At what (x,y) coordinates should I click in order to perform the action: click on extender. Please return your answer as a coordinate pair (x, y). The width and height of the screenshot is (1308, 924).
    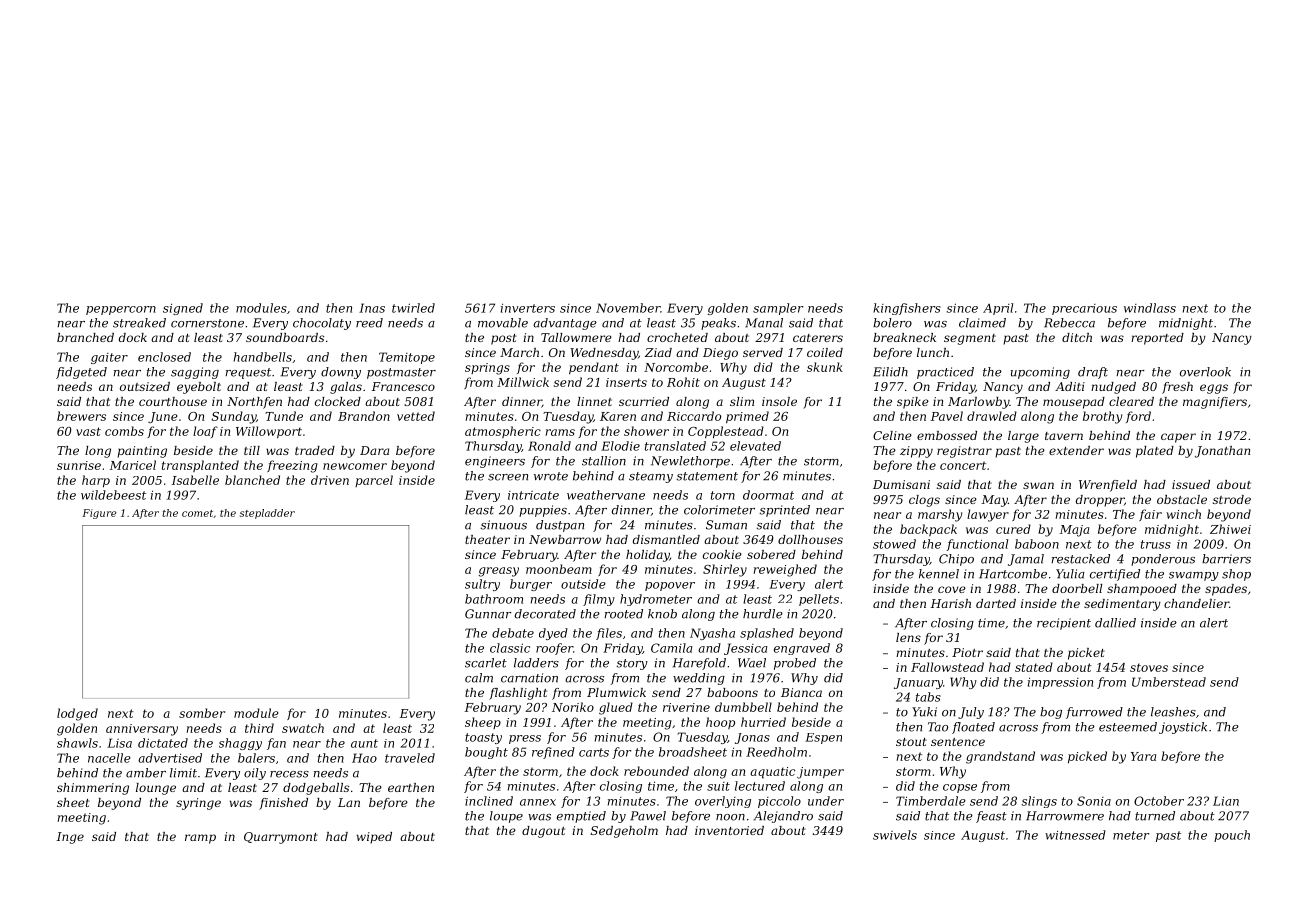
    Looking at the image, I should click on (1076, 450).
